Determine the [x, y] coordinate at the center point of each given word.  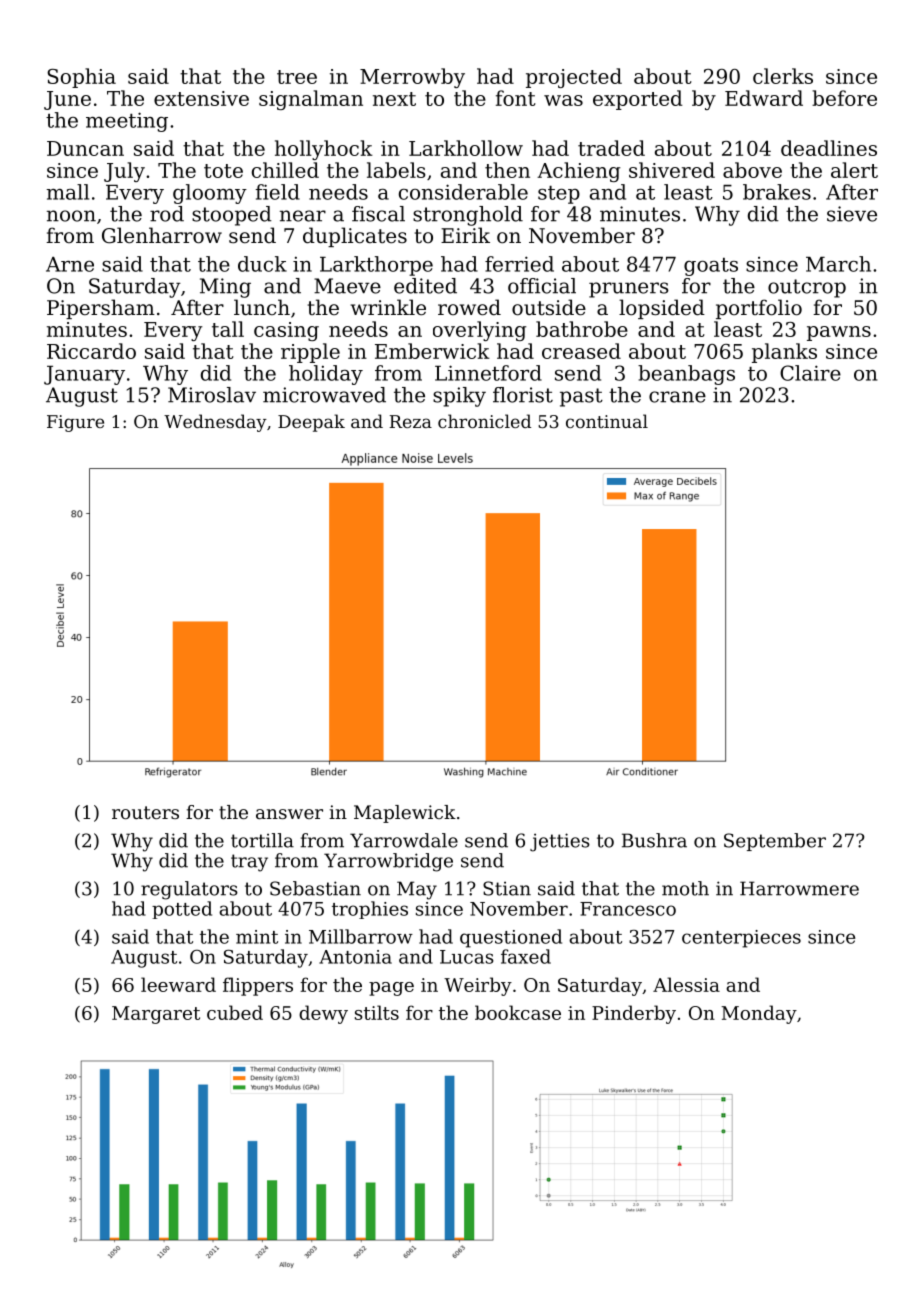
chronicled [484, 421]
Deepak [311, 423]
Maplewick [405, 814]
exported [637, 100]
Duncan [85, 148]
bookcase [518, 1012]
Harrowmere [799, 888]
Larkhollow [466, 148]
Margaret [156, 1015]
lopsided [662, 309]
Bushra [654, 840]
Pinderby [634, 1014]
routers [145, 812]
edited [425, 286]
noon [71, 216]
